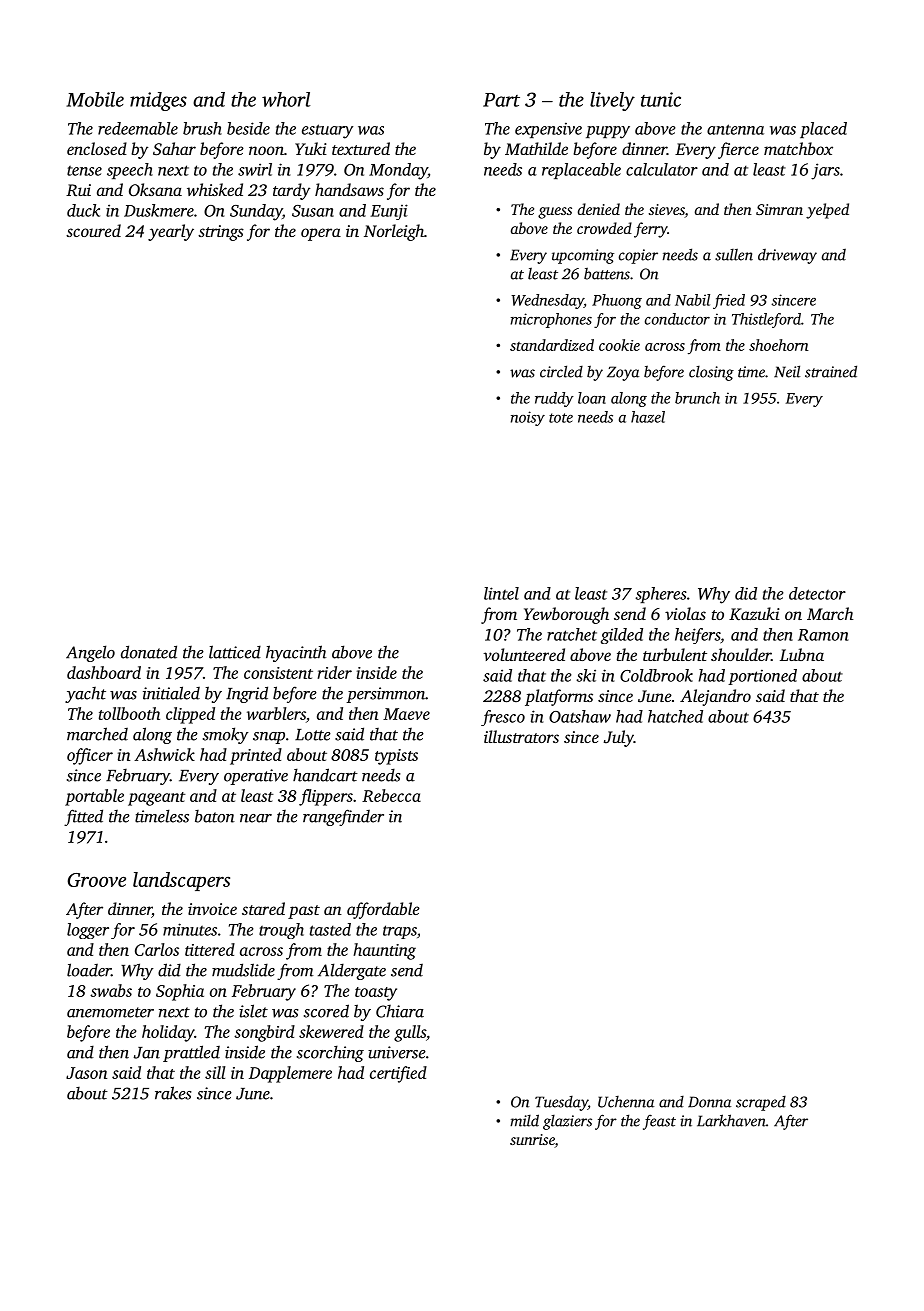 This screenshot has width=924, height=1311. What do you see at coordinates (501, 100) in the screenshot?
I see `Part` at bounding box center [501, 100].
